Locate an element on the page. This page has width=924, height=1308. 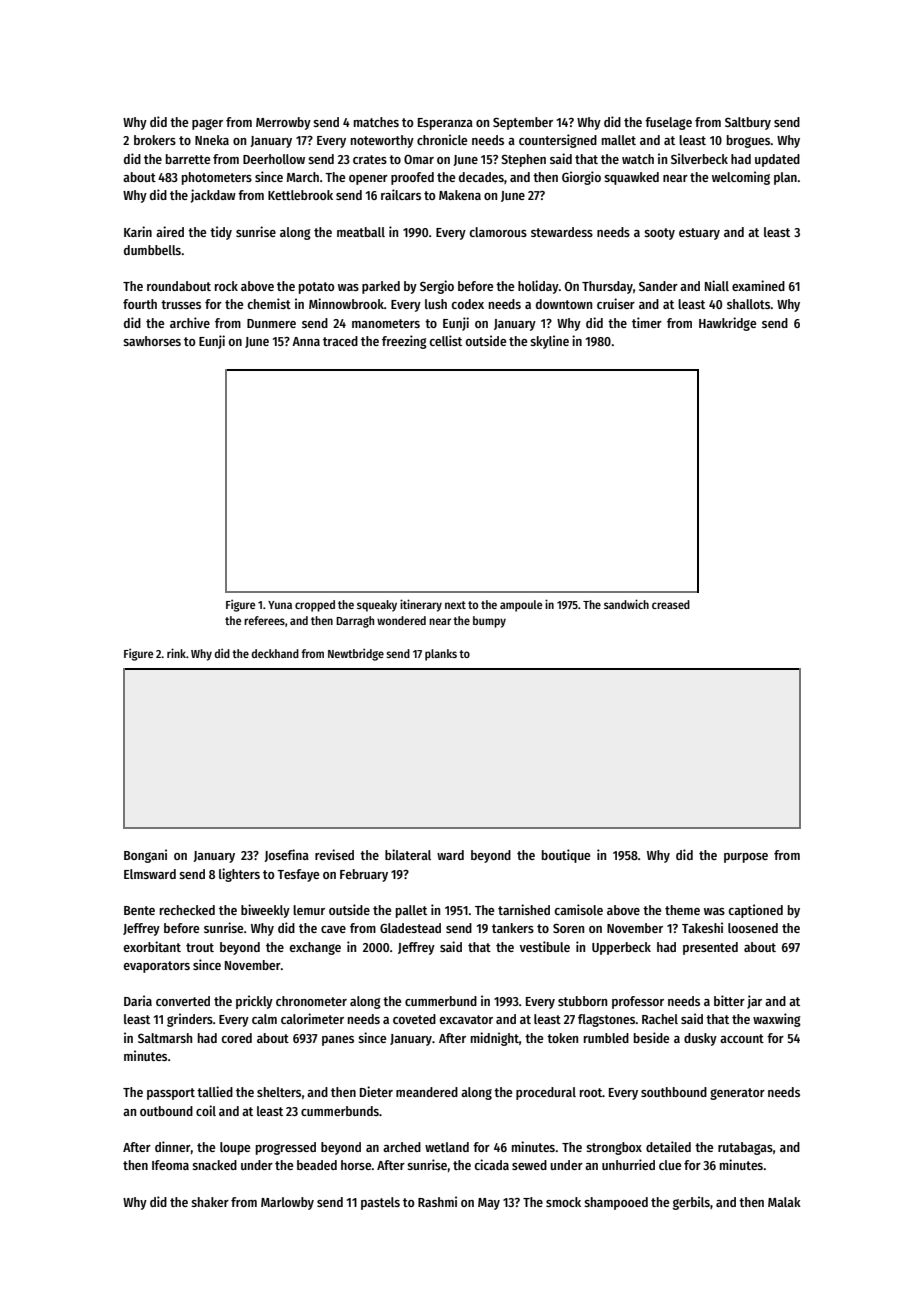
Bongani is located at coordinates (145, 856).
